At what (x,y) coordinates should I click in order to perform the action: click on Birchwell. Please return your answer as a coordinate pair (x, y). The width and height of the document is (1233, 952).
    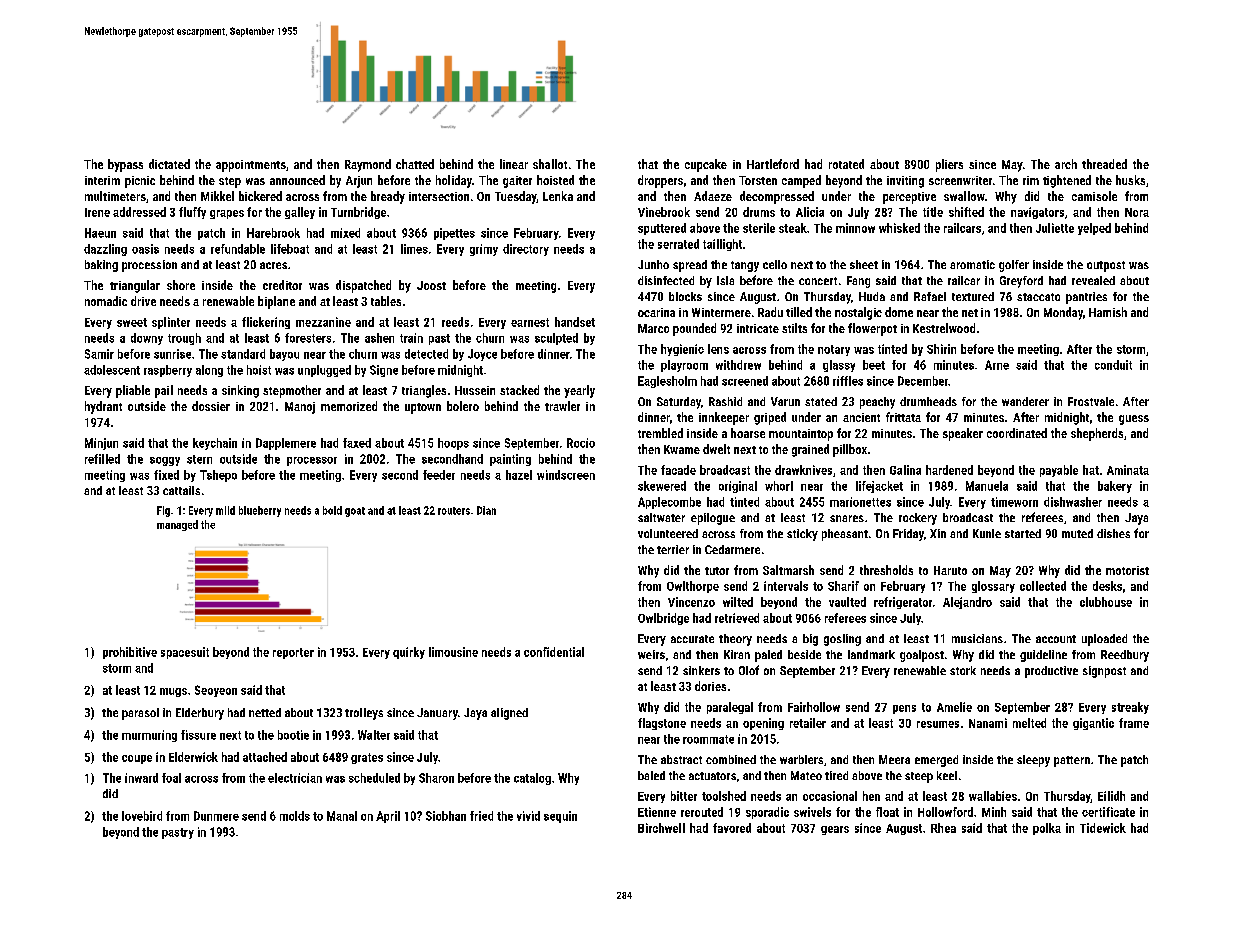
    Looking at the image, I should click on (661, 828).
